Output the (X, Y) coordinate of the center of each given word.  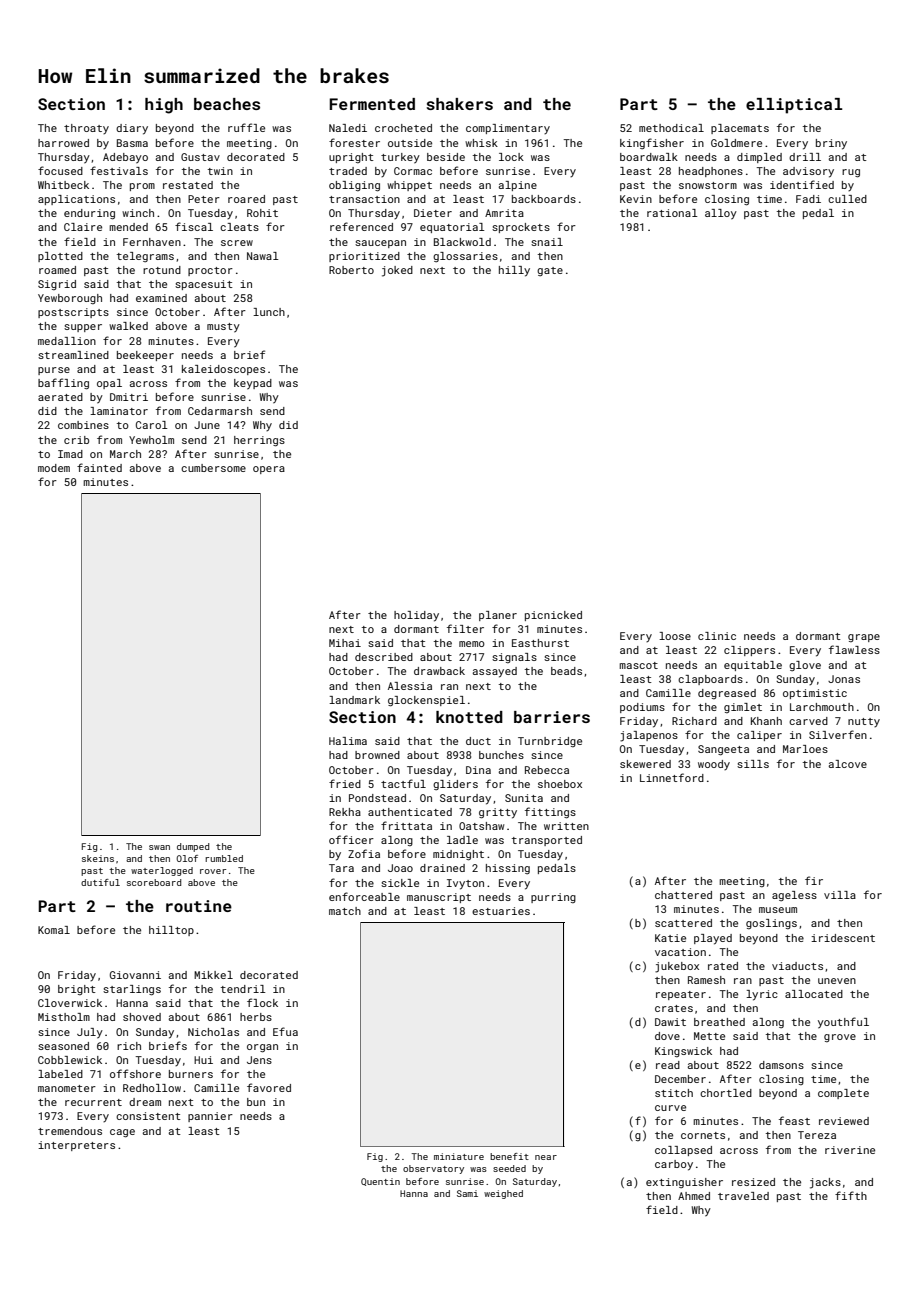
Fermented (372, 104)
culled (847, 199)
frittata (406, 825)
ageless (794, 896)
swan (159, 847)
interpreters (76, 1146)
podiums (642, 708)
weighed (503, 1194)
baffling (63, 384)
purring (553, 898)
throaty (86, 129)
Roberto (351, 270)
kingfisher (652, 143)
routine (199, 906)
